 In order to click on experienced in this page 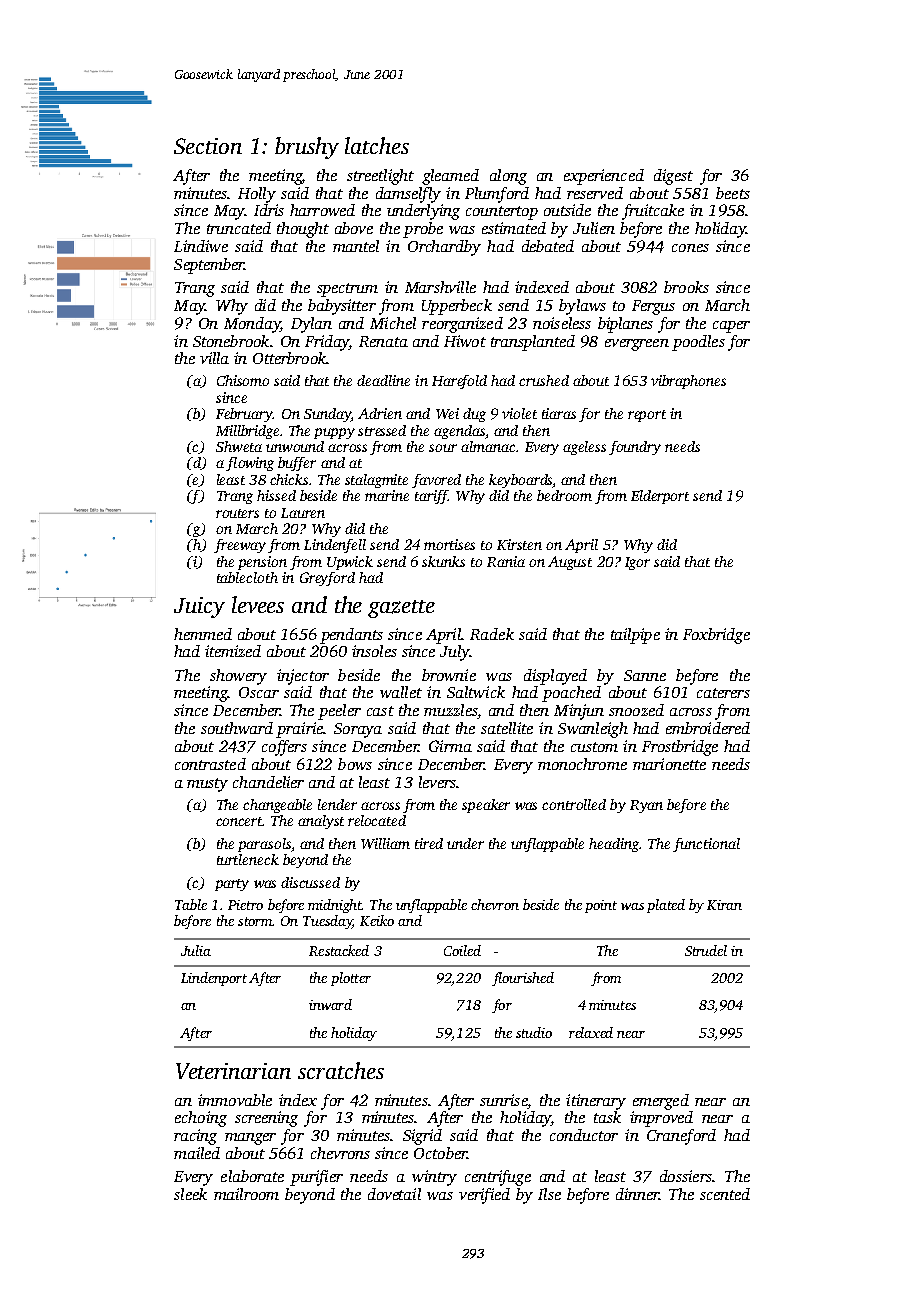, I will do `click(604, 177)`.
